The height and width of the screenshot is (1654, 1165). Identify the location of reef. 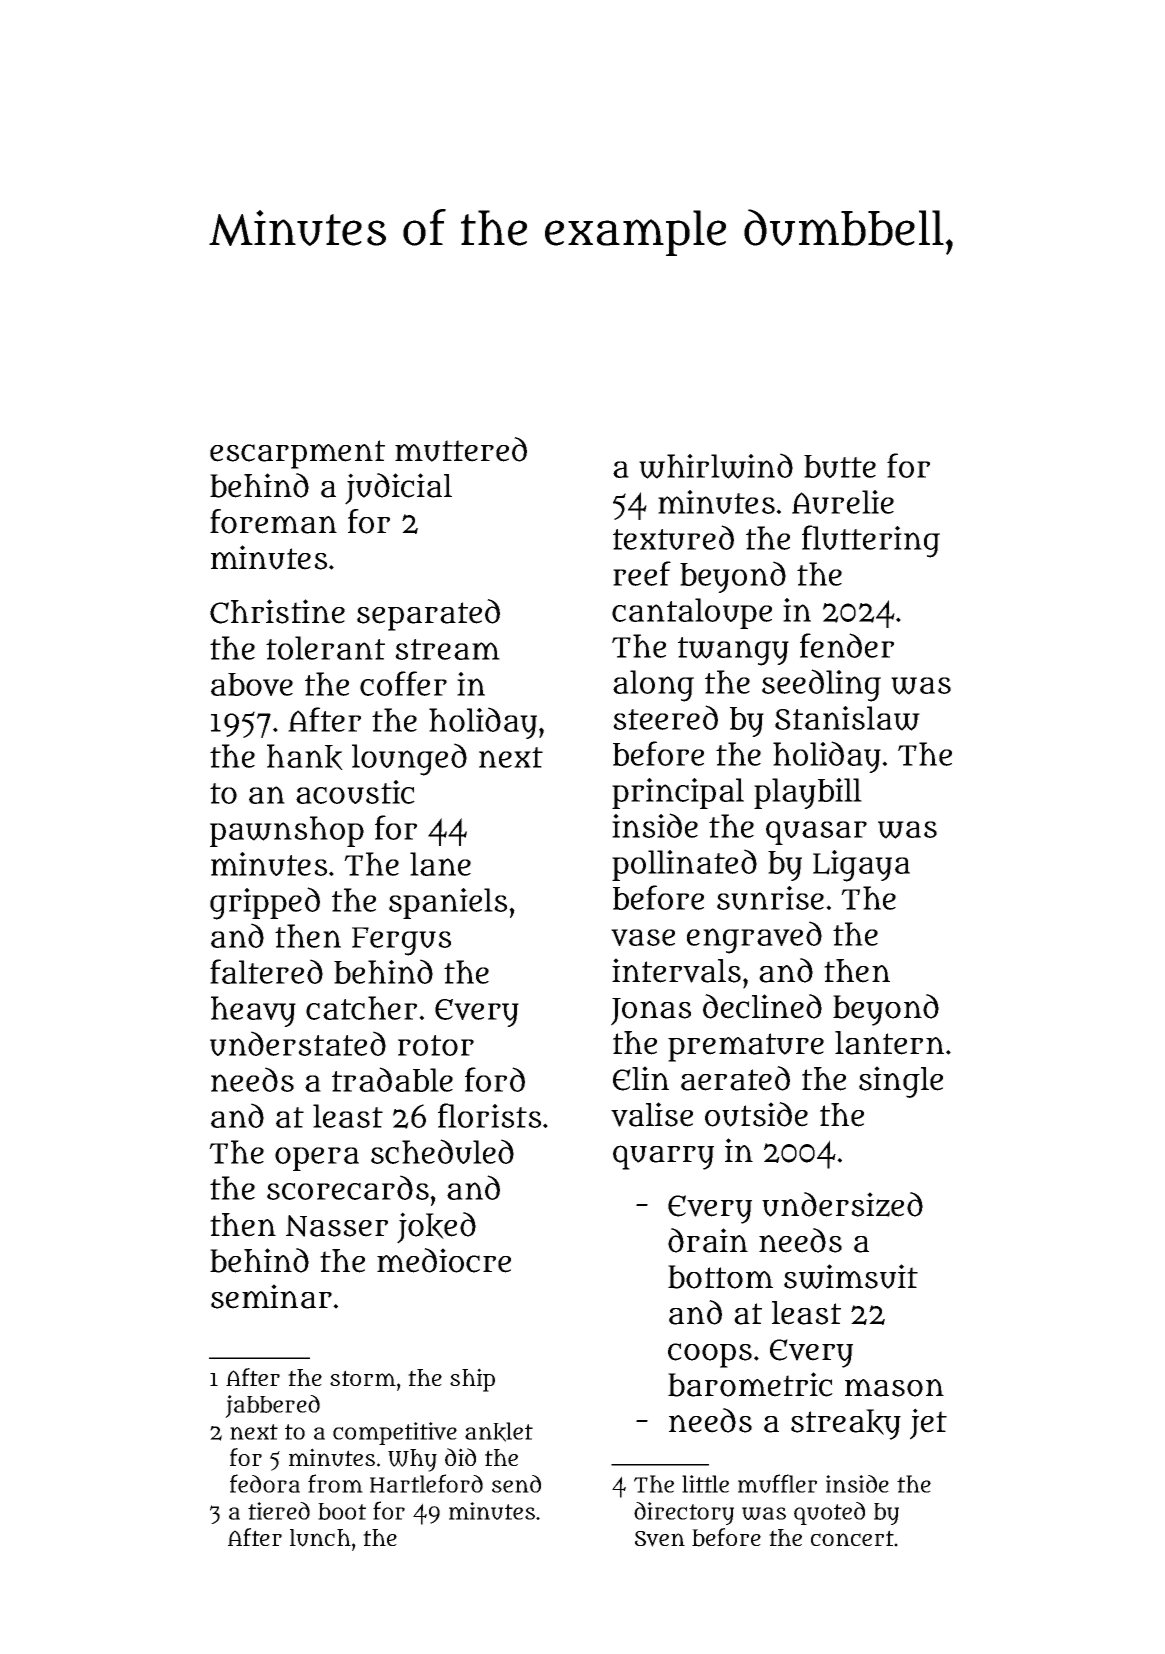
(642, 573).
